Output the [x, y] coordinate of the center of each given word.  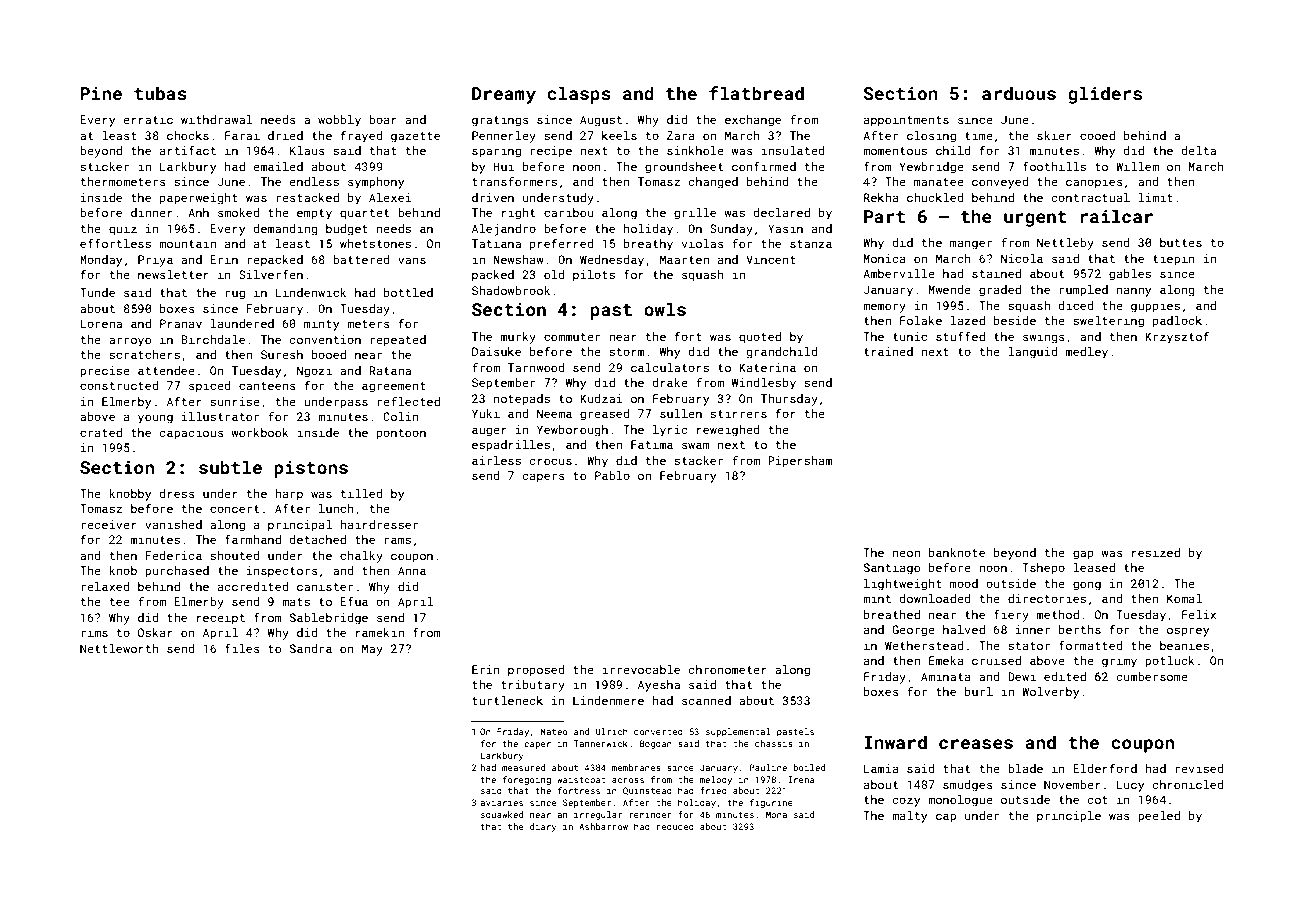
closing [931, 137]
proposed [536, 671]
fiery [1011, 615]
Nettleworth [119, 648]
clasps [579, 95]
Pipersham [800, 462]
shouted [235, 555]
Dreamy [504, 95]
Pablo [612, 475]
